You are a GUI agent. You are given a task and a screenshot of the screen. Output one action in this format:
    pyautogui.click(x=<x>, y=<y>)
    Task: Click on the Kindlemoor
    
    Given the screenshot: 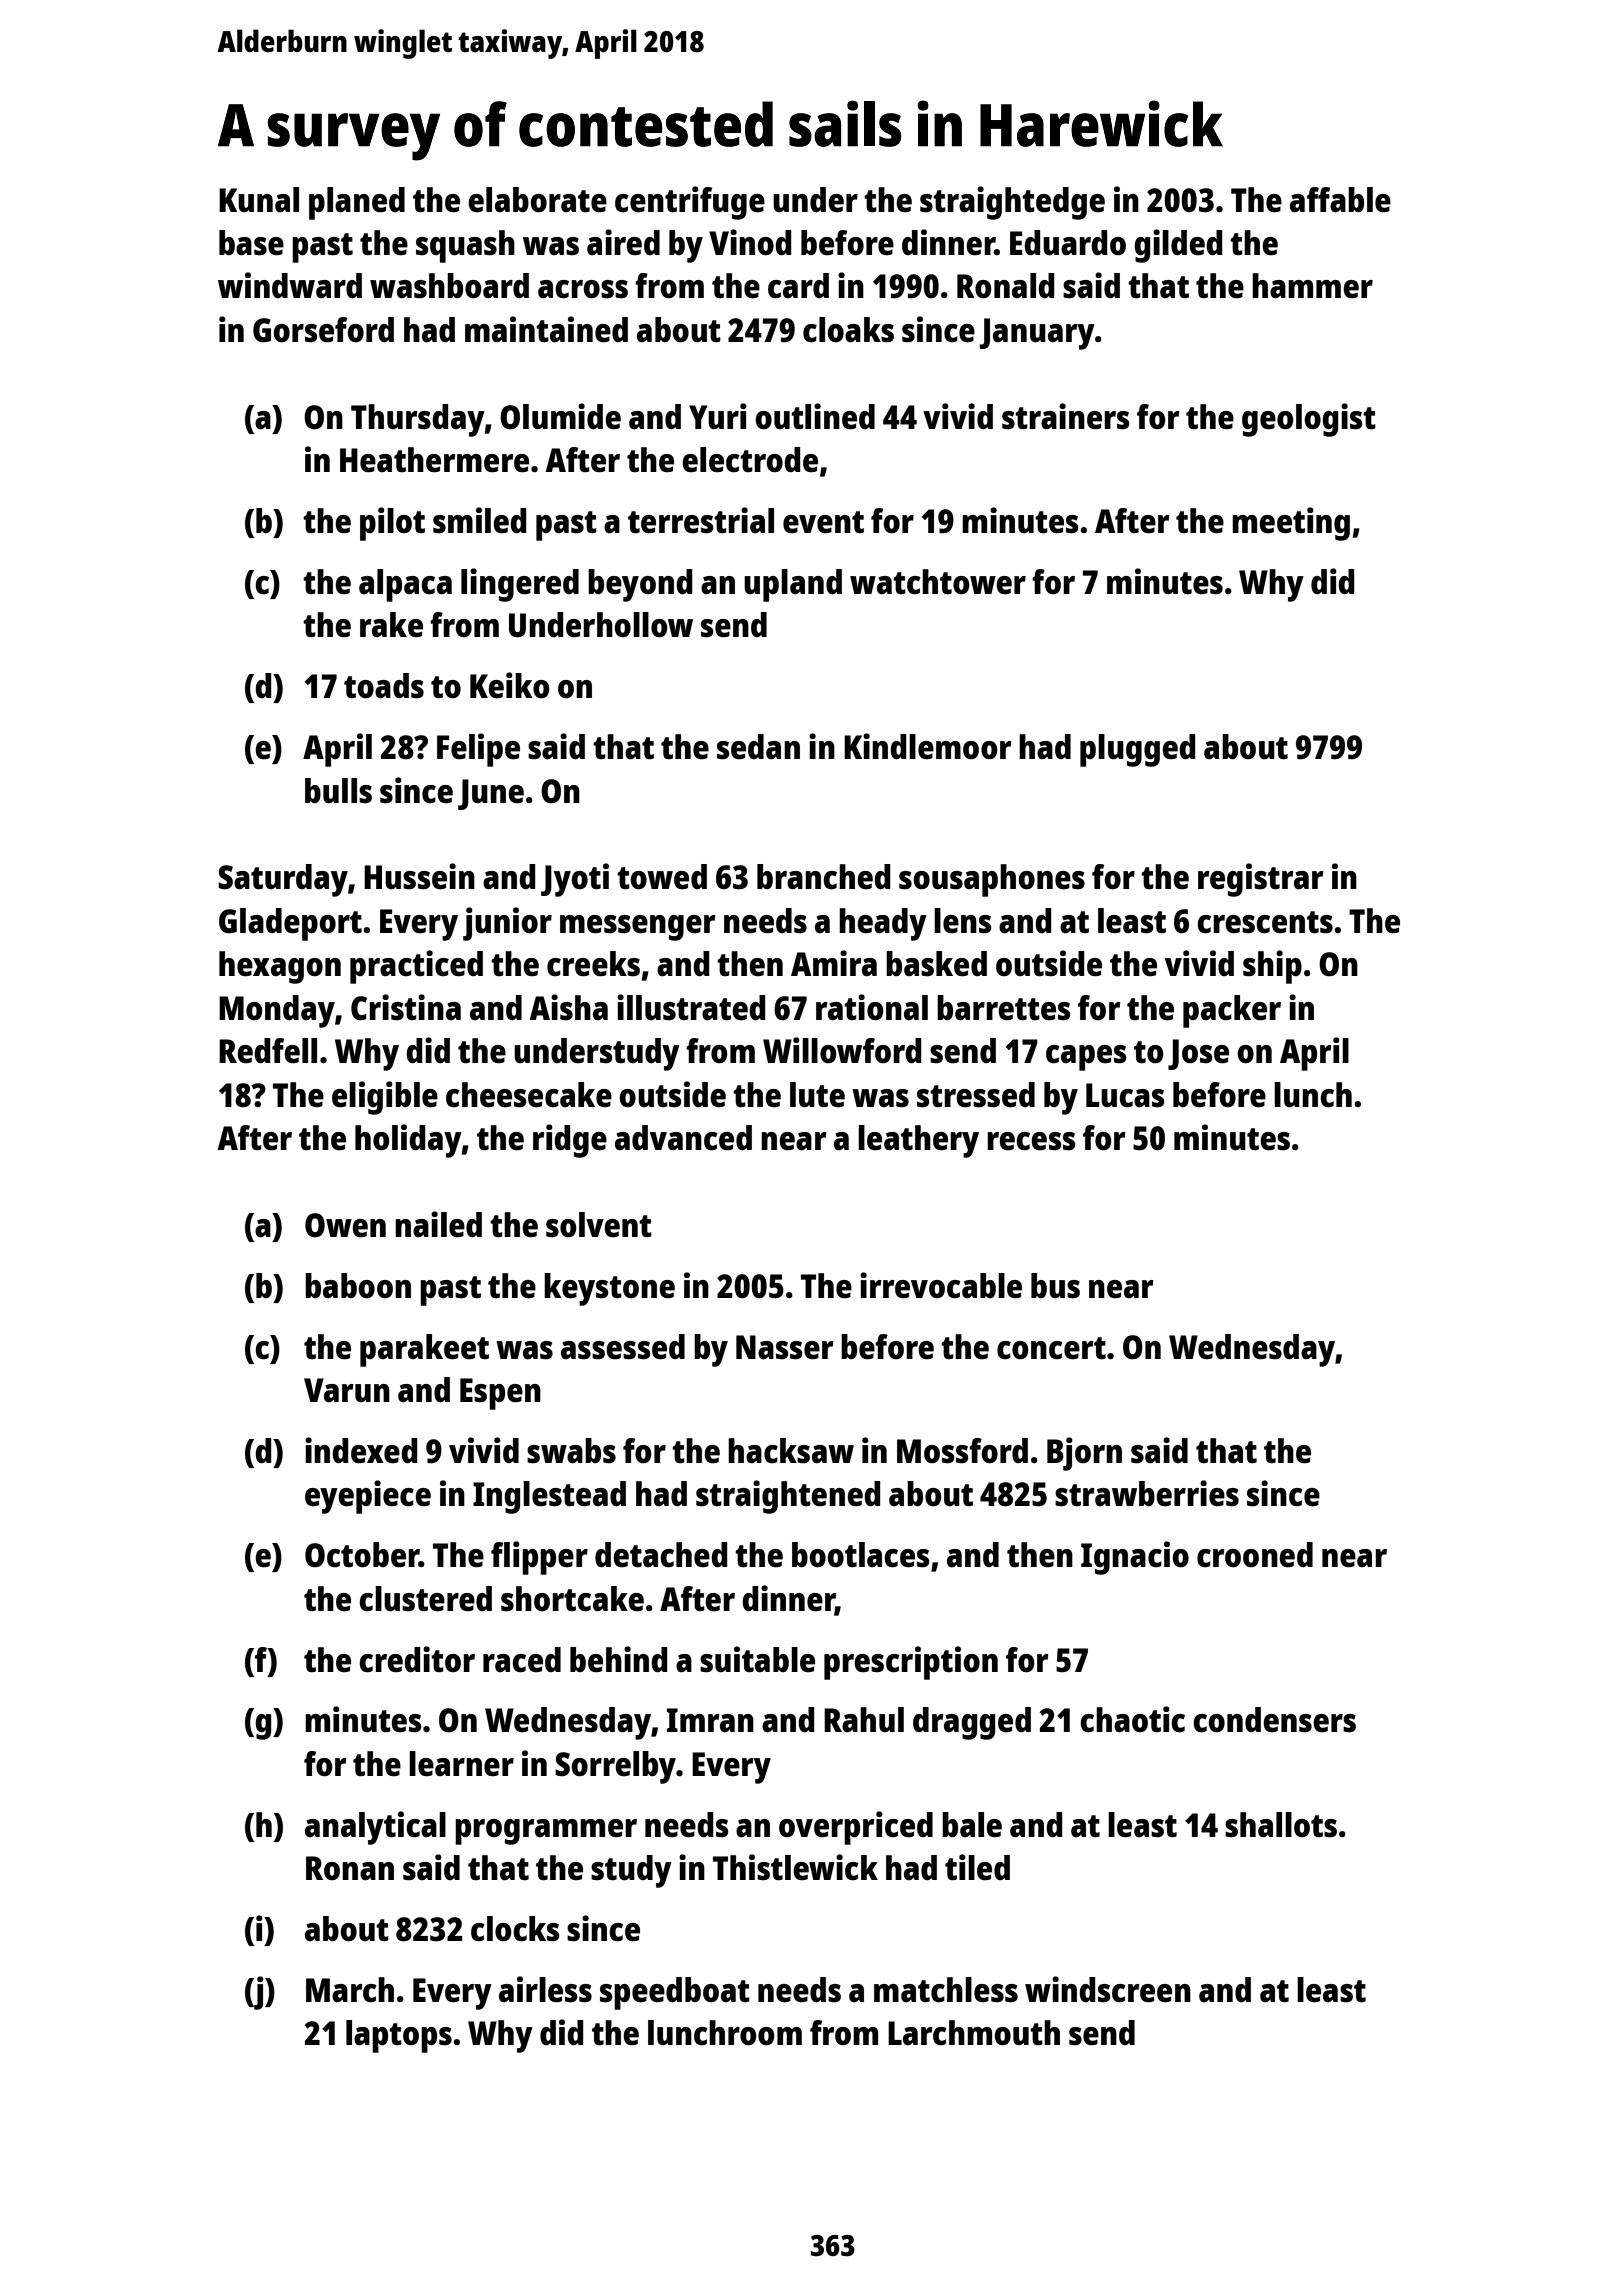 What is the action you would take?
    pyautogui.click(x=928, y=746)
